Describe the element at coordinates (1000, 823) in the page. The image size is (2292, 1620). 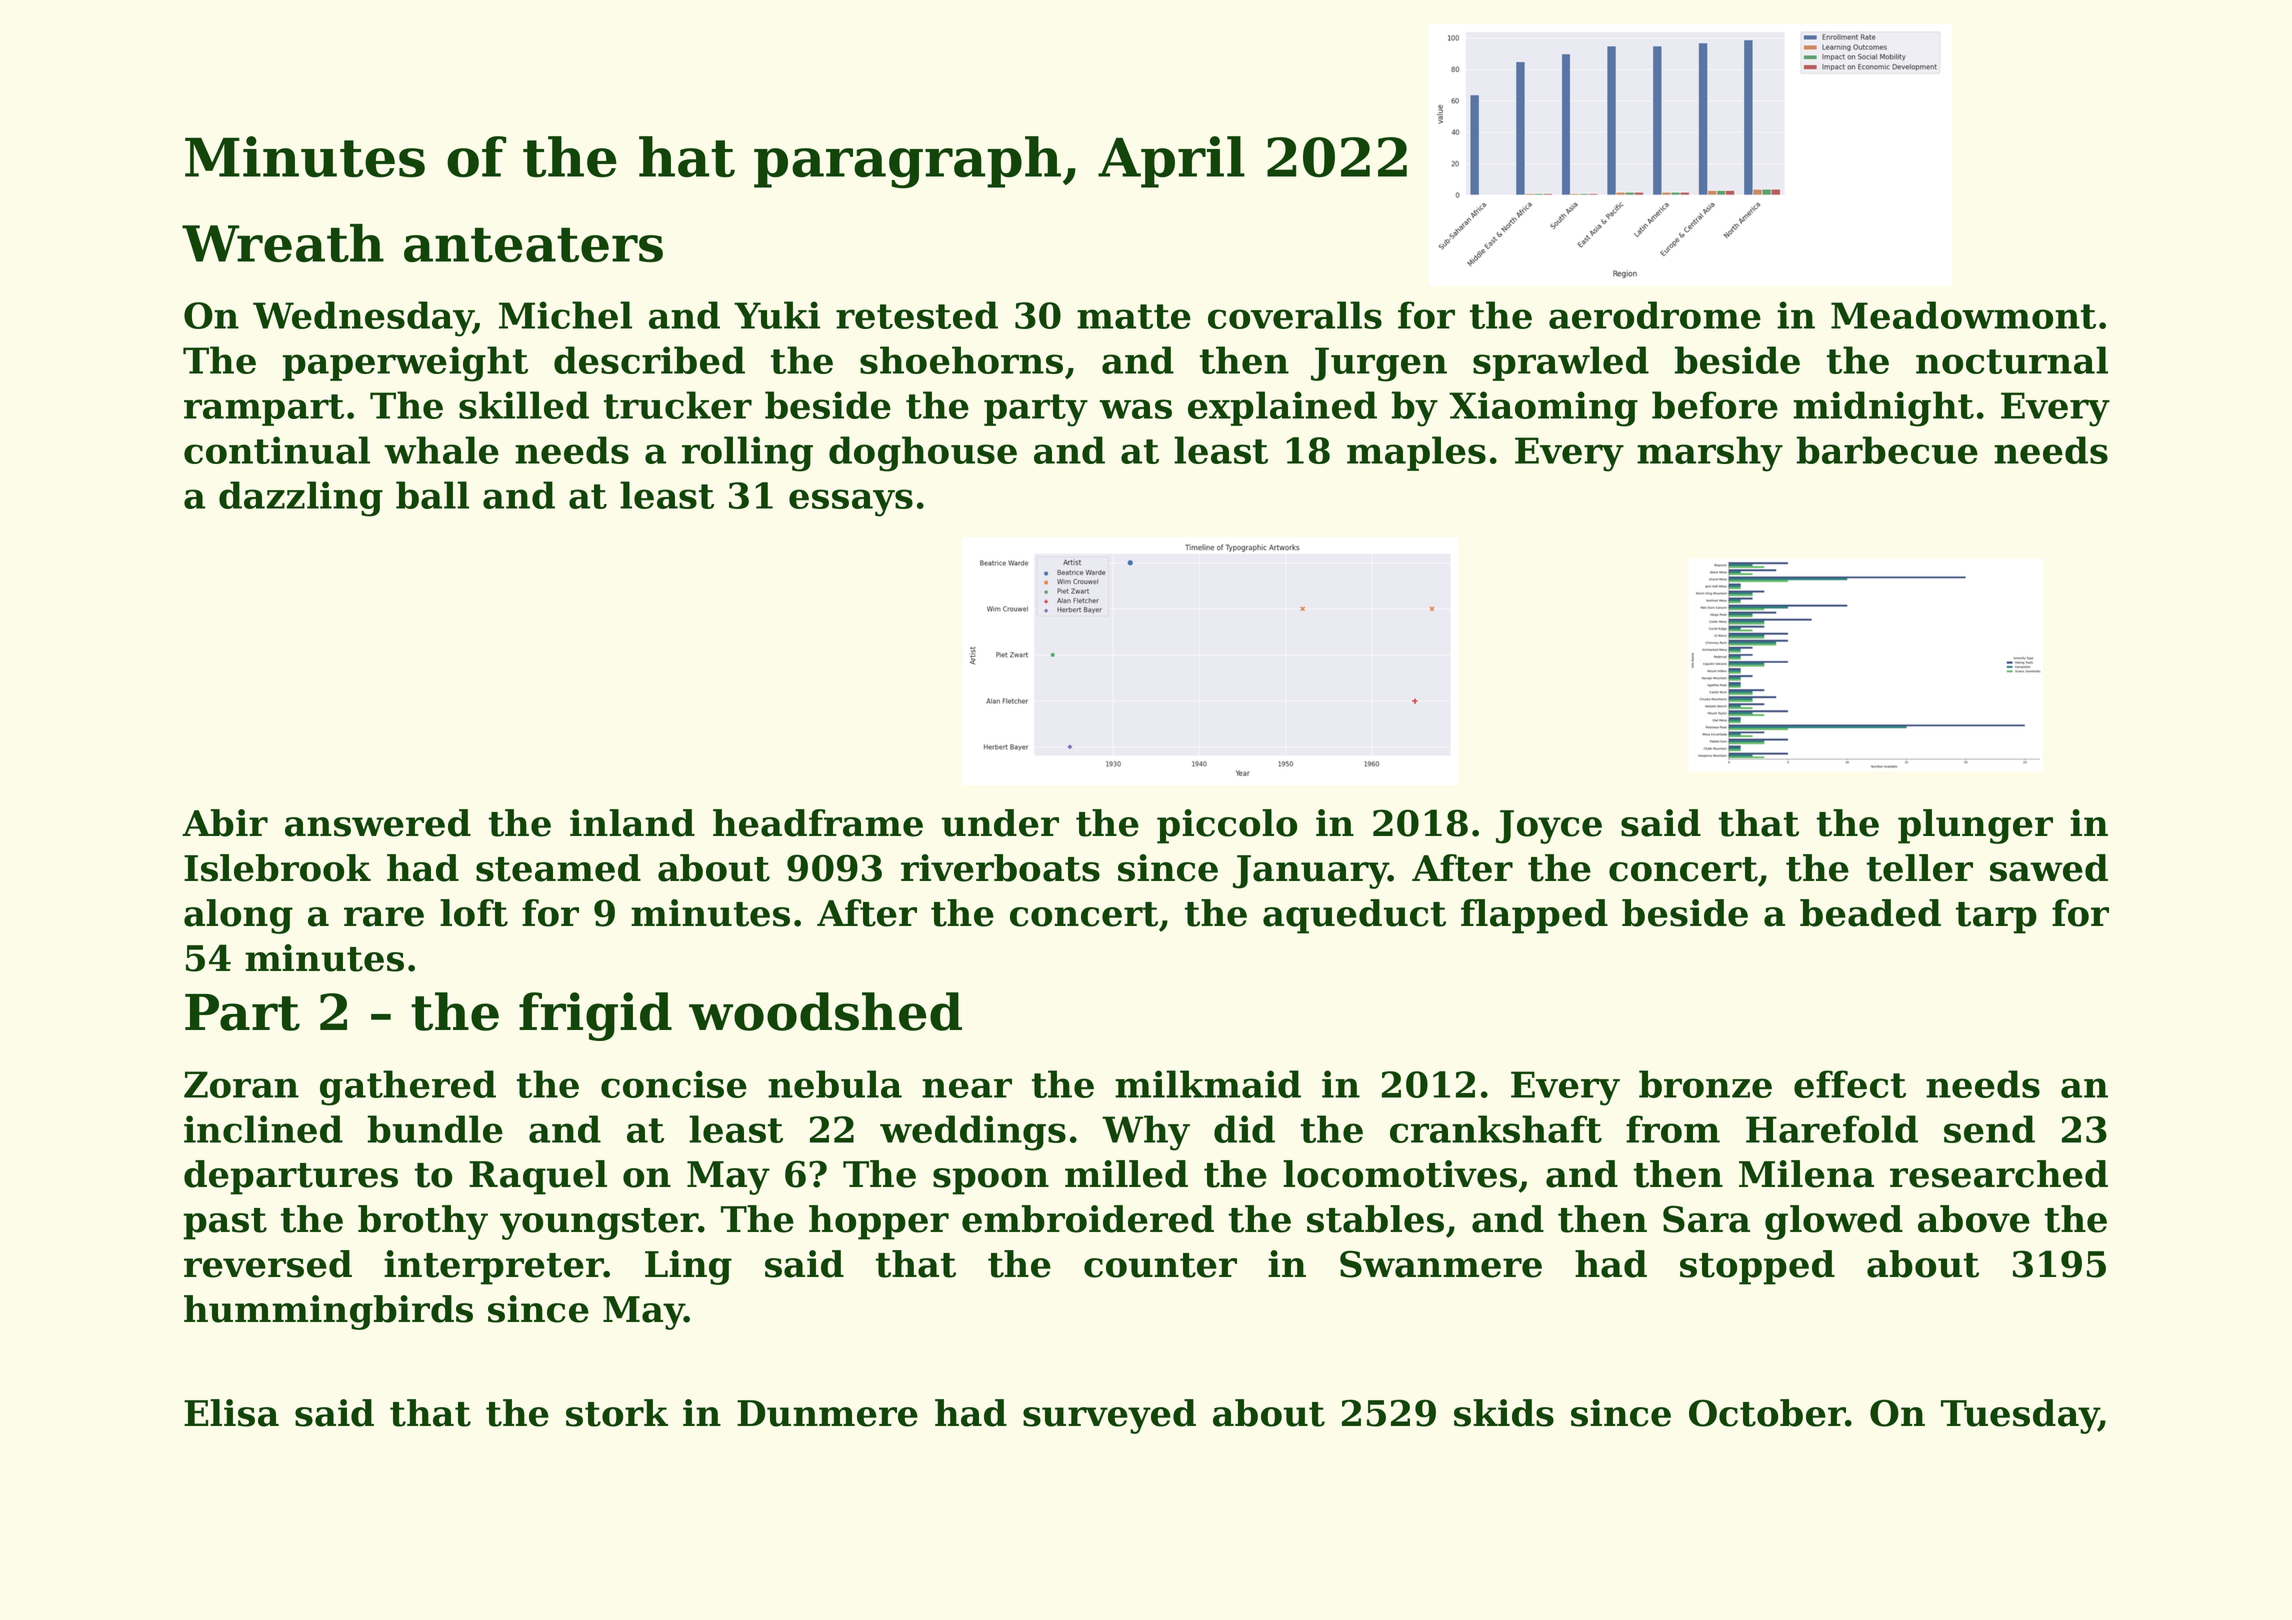
I see `under` at that location.
